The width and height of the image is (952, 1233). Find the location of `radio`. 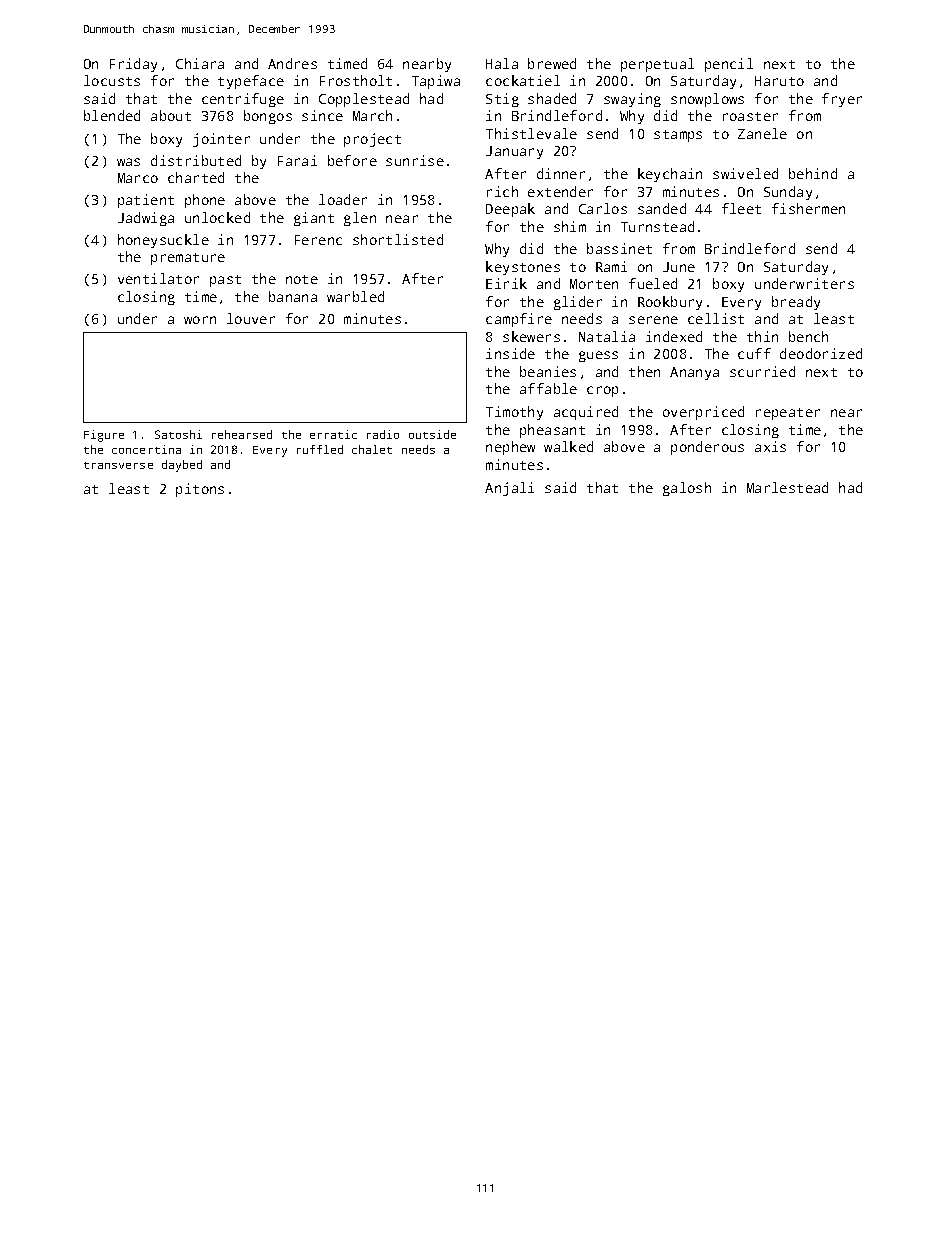

radio is located at coordinates (383, 434).
